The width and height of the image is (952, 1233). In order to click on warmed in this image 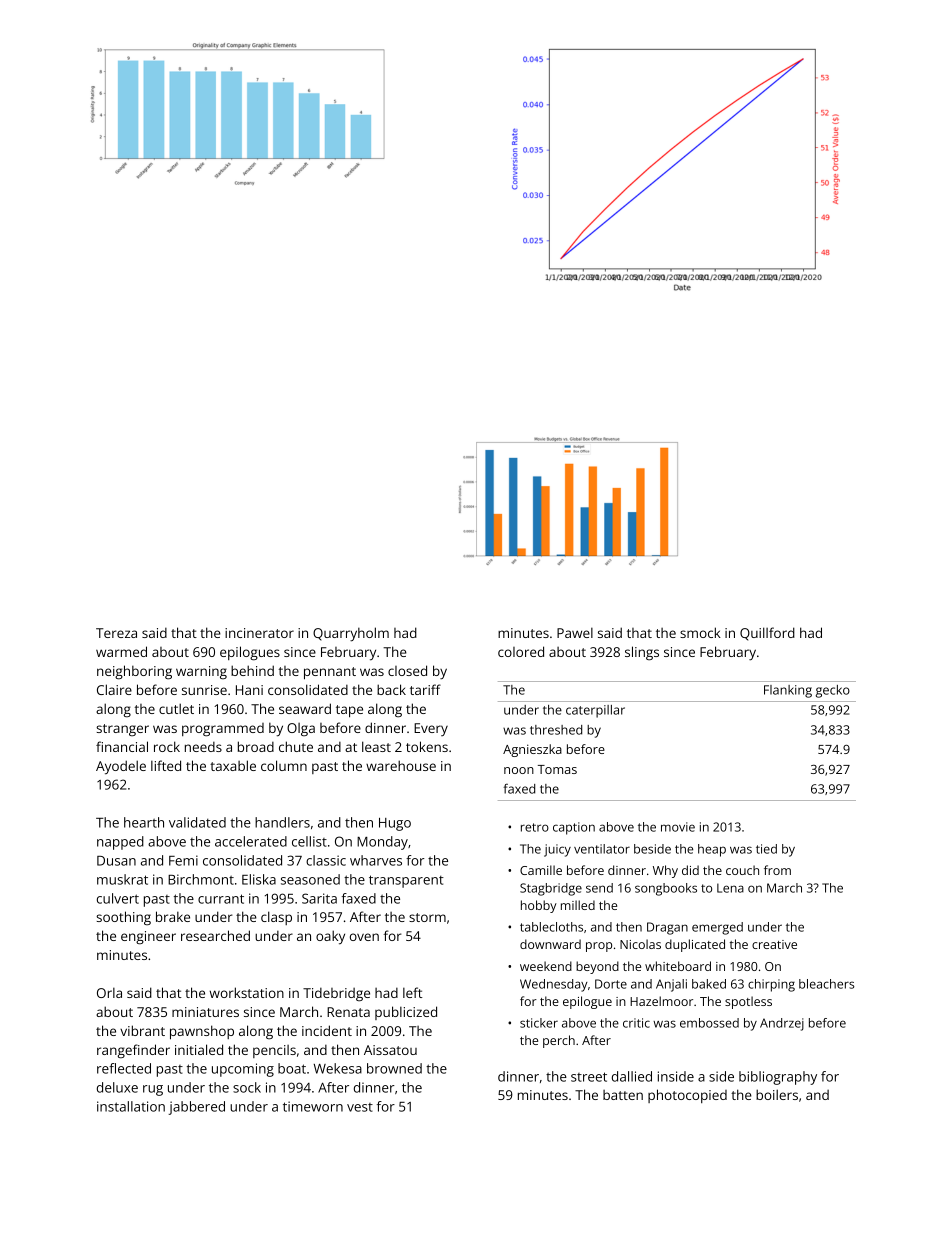, I will do `click(121, 651)`.
